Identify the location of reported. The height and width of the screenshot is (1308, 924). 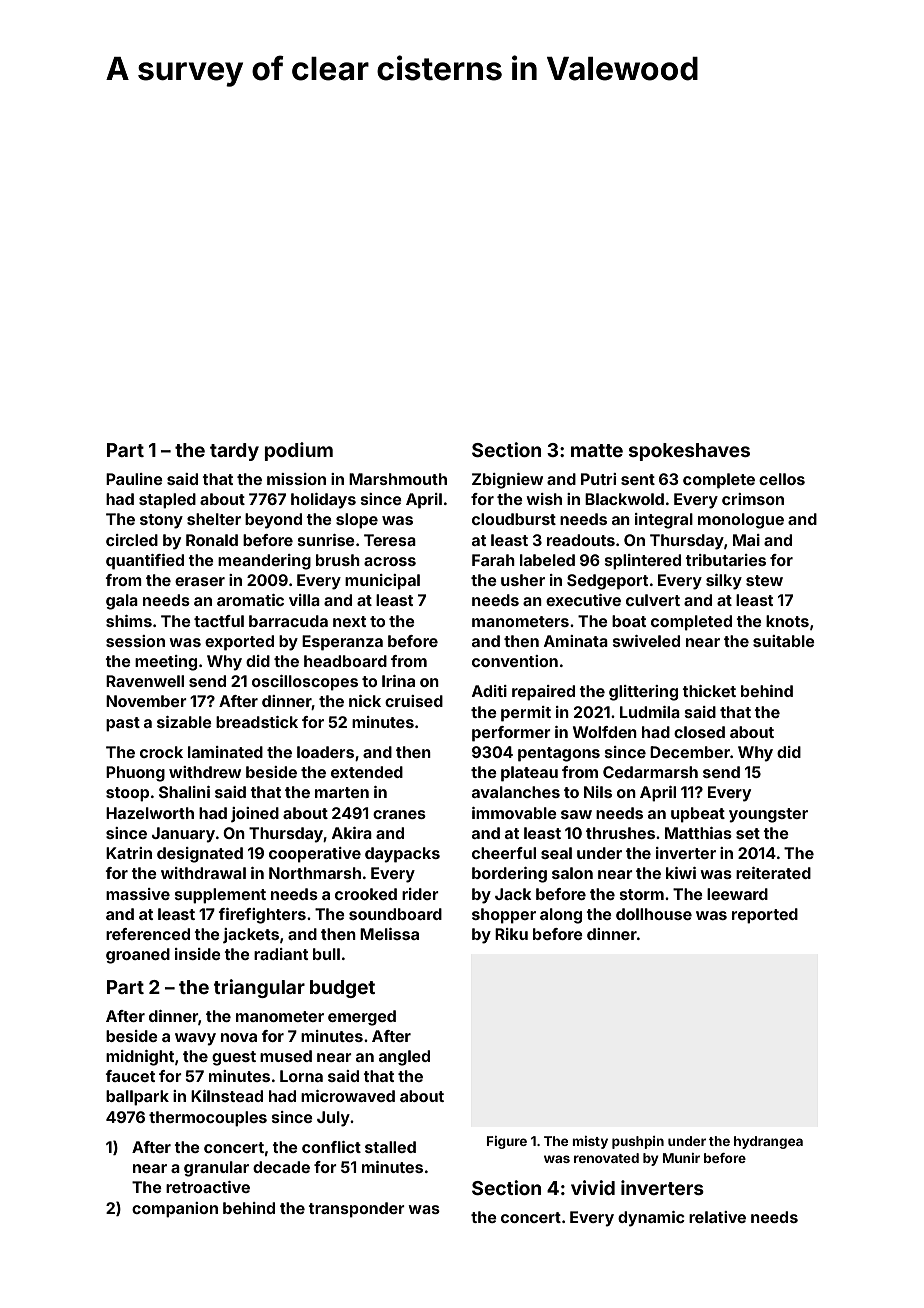
(765, 916).
